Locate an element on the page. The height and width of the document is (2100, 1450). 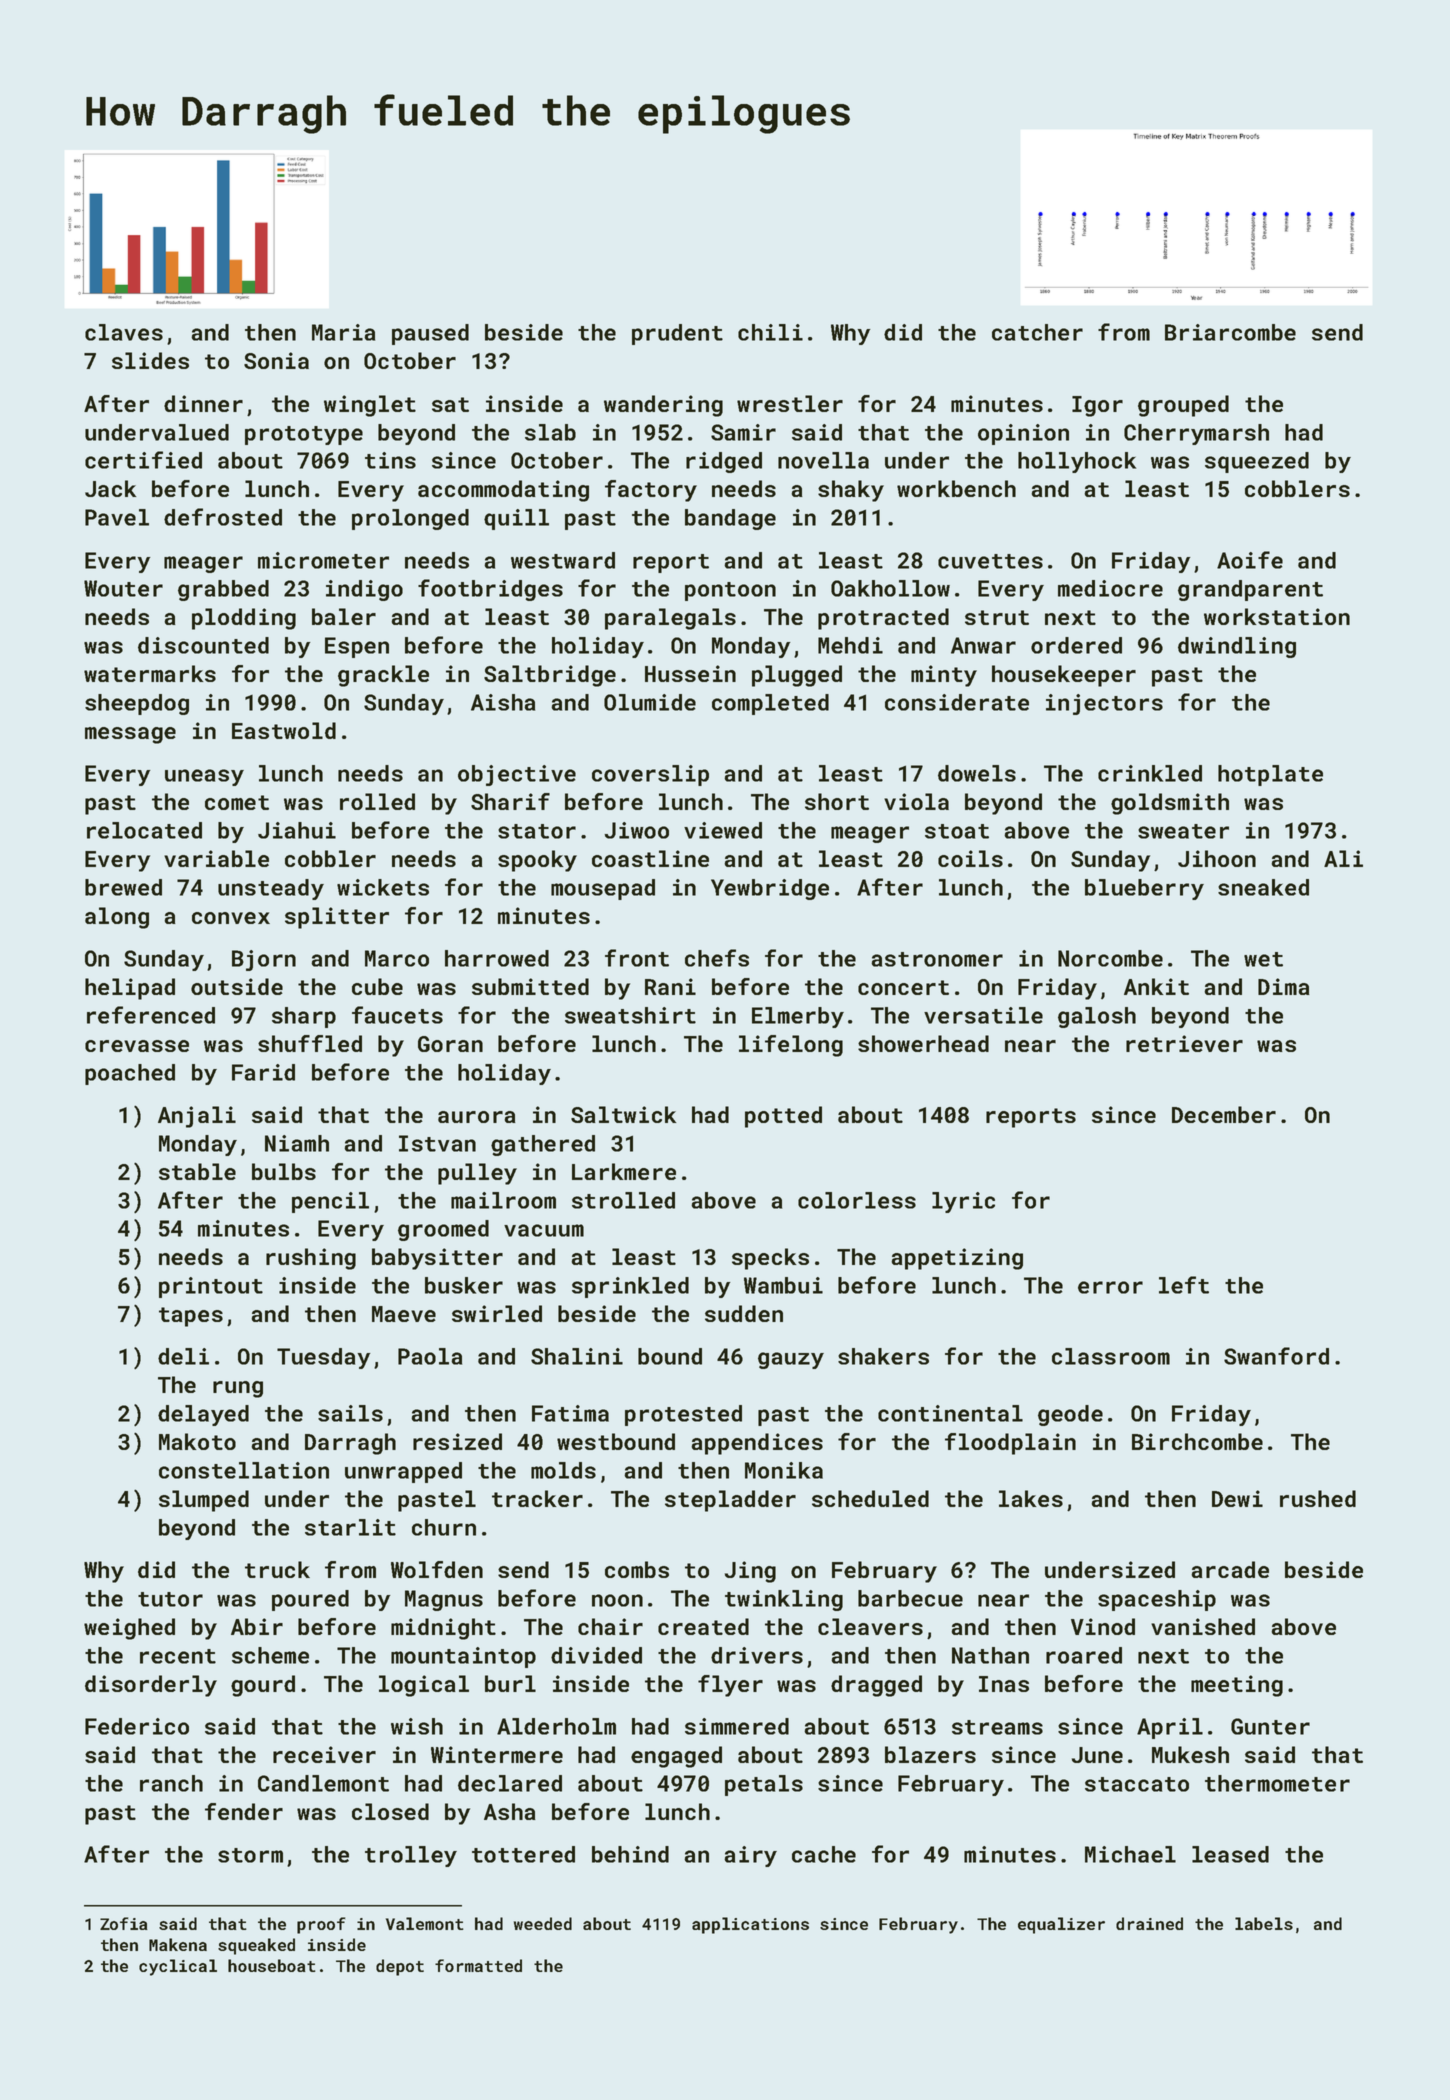
houseboat is located at coordinates (271, 1965).
